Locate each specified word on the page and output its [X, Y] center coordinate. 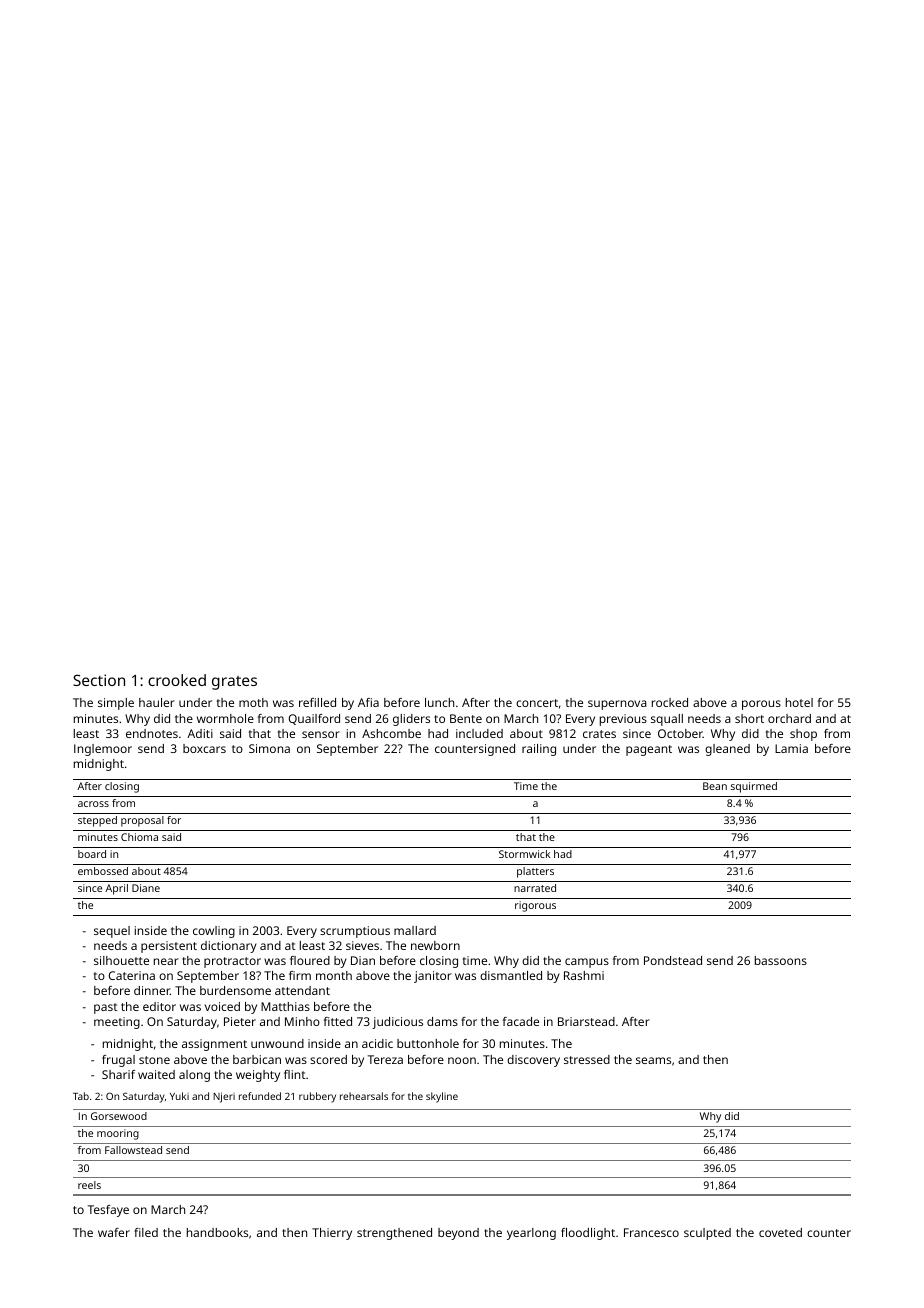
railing [539, 750]
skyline [442, 1097]
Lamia [791, 748]
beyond [458, 1234]
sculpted [707, 1234]
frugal [118, 1061]
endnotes [152, 733]
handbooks [217, 1232]
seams [653, 1060]
